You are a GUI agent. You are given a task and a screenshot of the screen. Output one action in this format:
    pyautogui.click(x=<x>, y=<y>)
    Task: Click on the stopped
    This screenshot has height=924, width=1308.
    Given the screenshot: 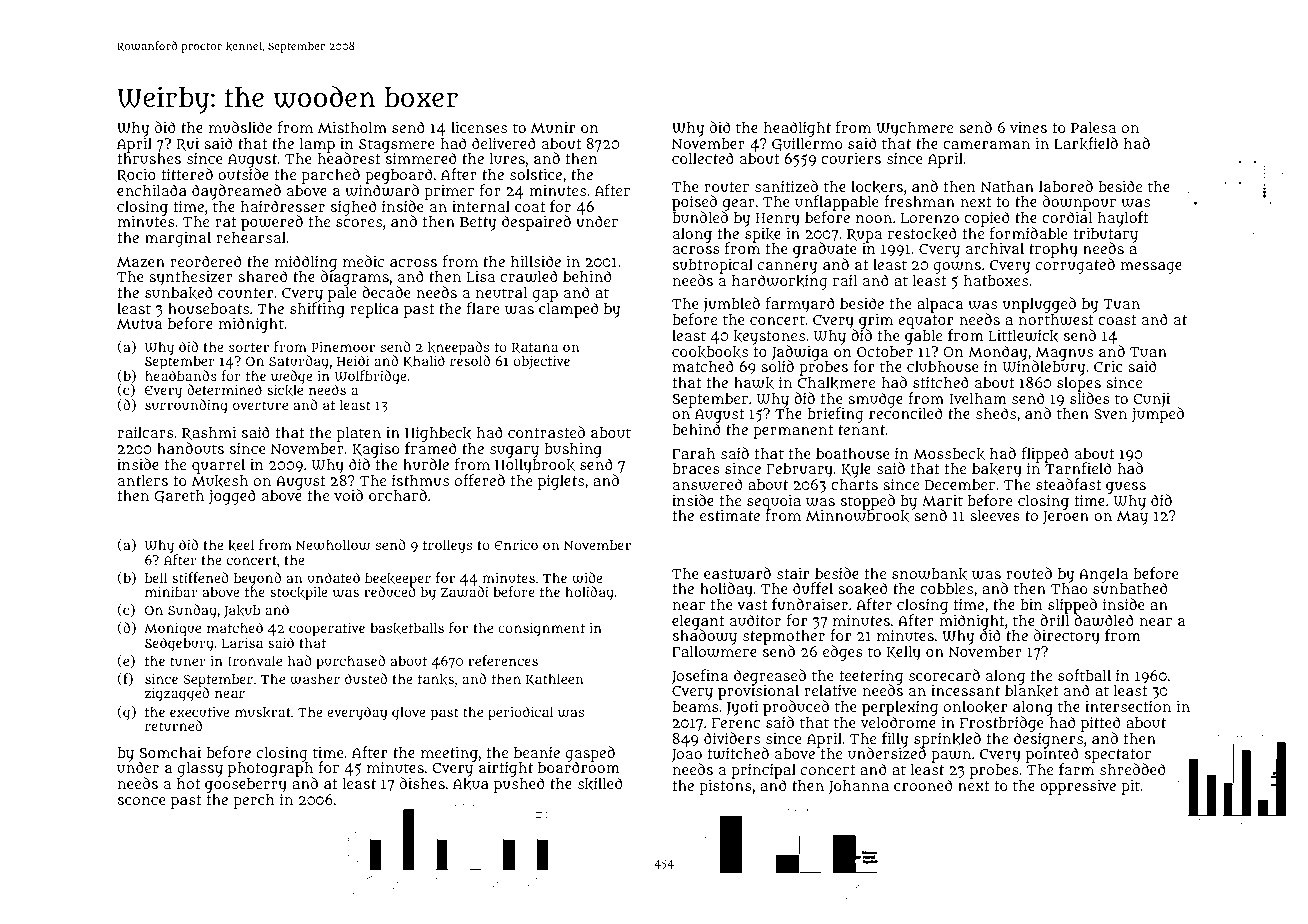 What is the action you would take?
    pyautogui.click(x=868, y=502)
